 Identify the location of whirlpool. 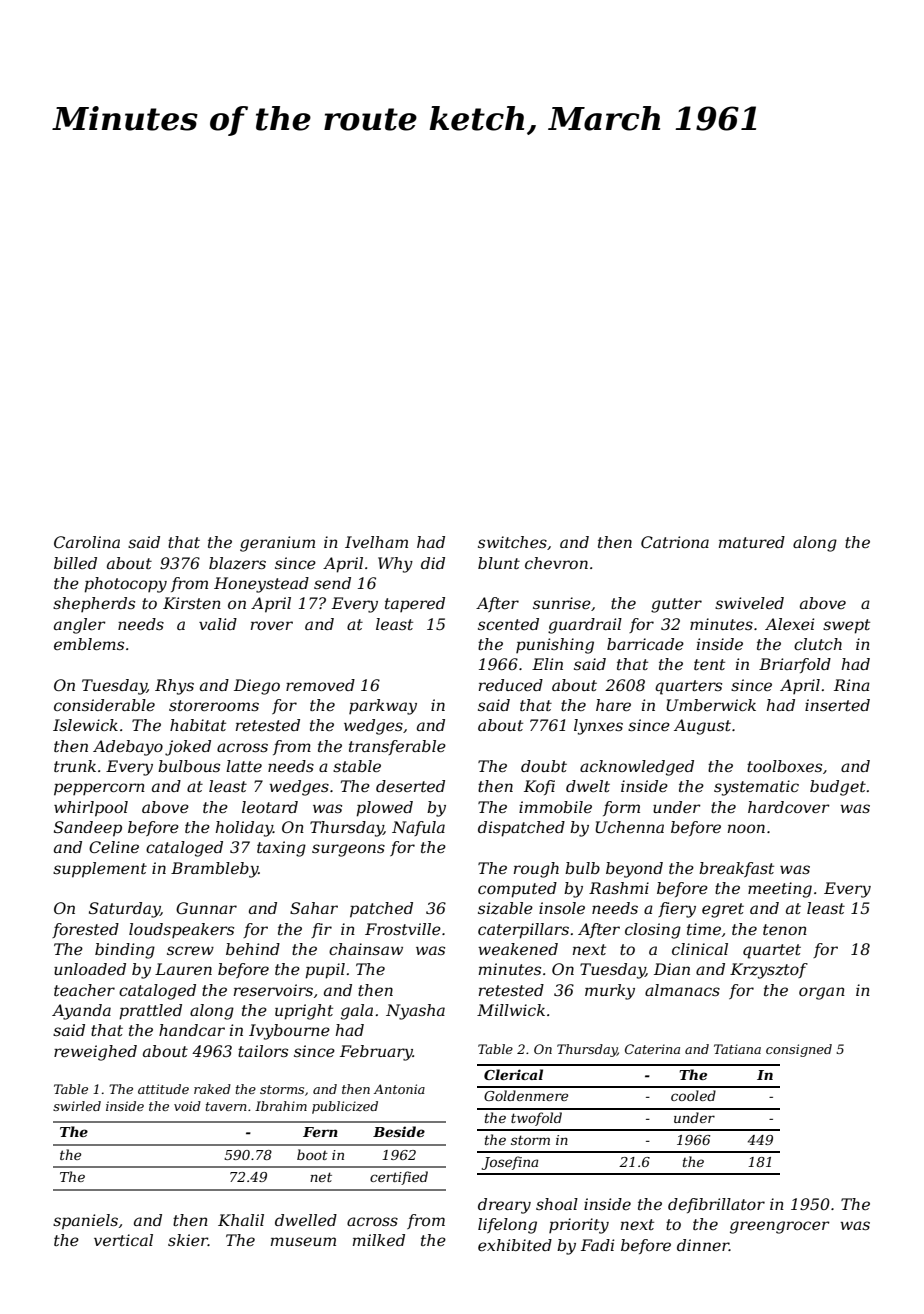
(91, 809).
